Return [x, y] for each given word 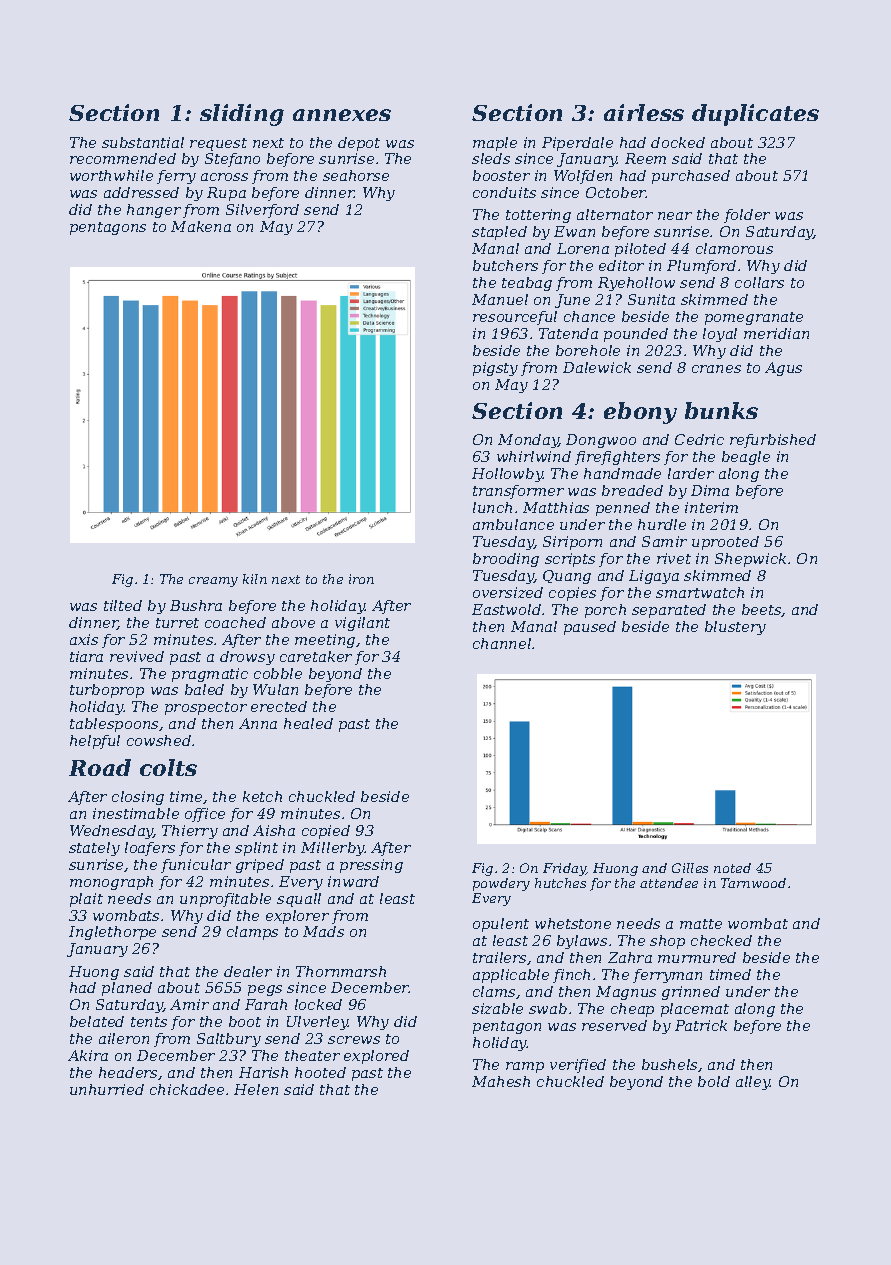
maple [495, 144]
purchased [691, 177]
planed [127, 989]
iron [361, 579]
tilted [123, 605]
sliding [242, 115]
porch [605, 611]
